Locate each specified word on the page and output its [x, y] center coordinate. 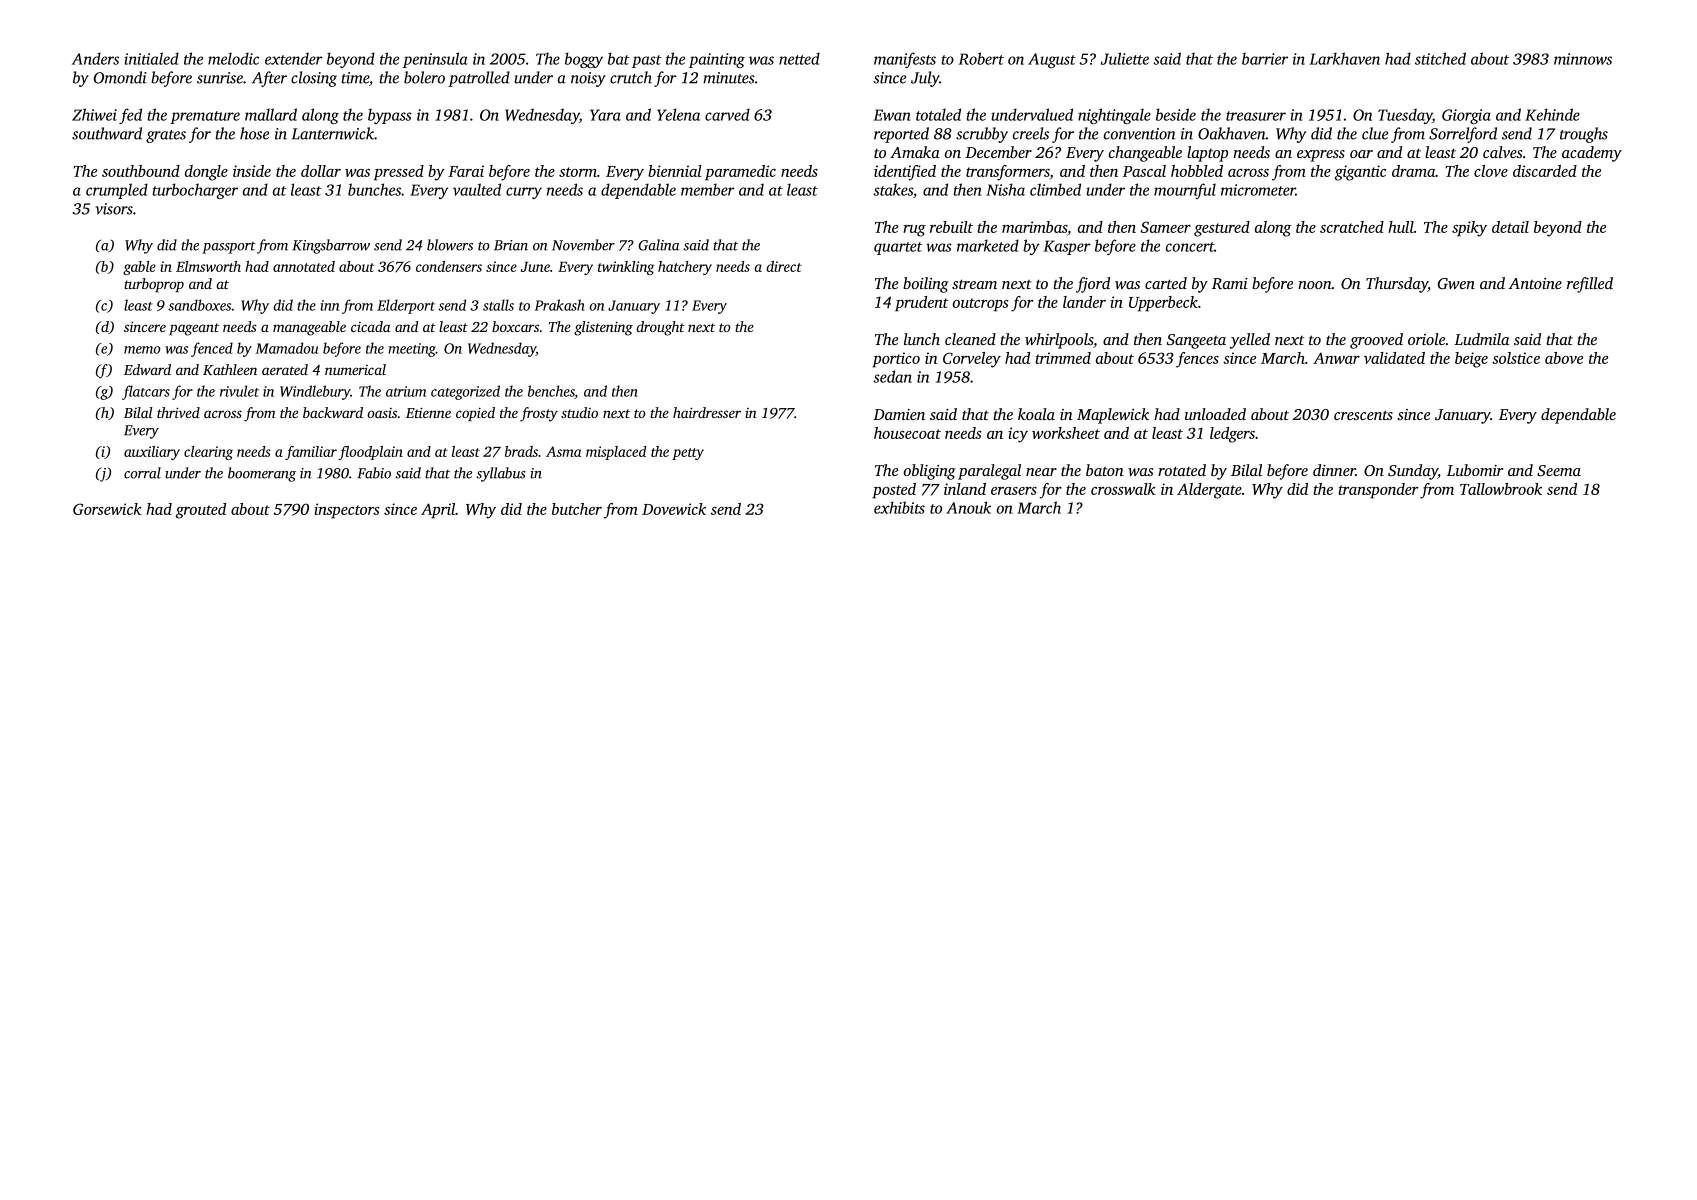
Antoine [1535, 283]
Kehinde [1552, 114]
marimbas [1034, 227]
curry [524, 193]
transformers [1008, 173]
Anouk [968, 507]
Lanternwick [333, 133]
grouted [201, 511]
